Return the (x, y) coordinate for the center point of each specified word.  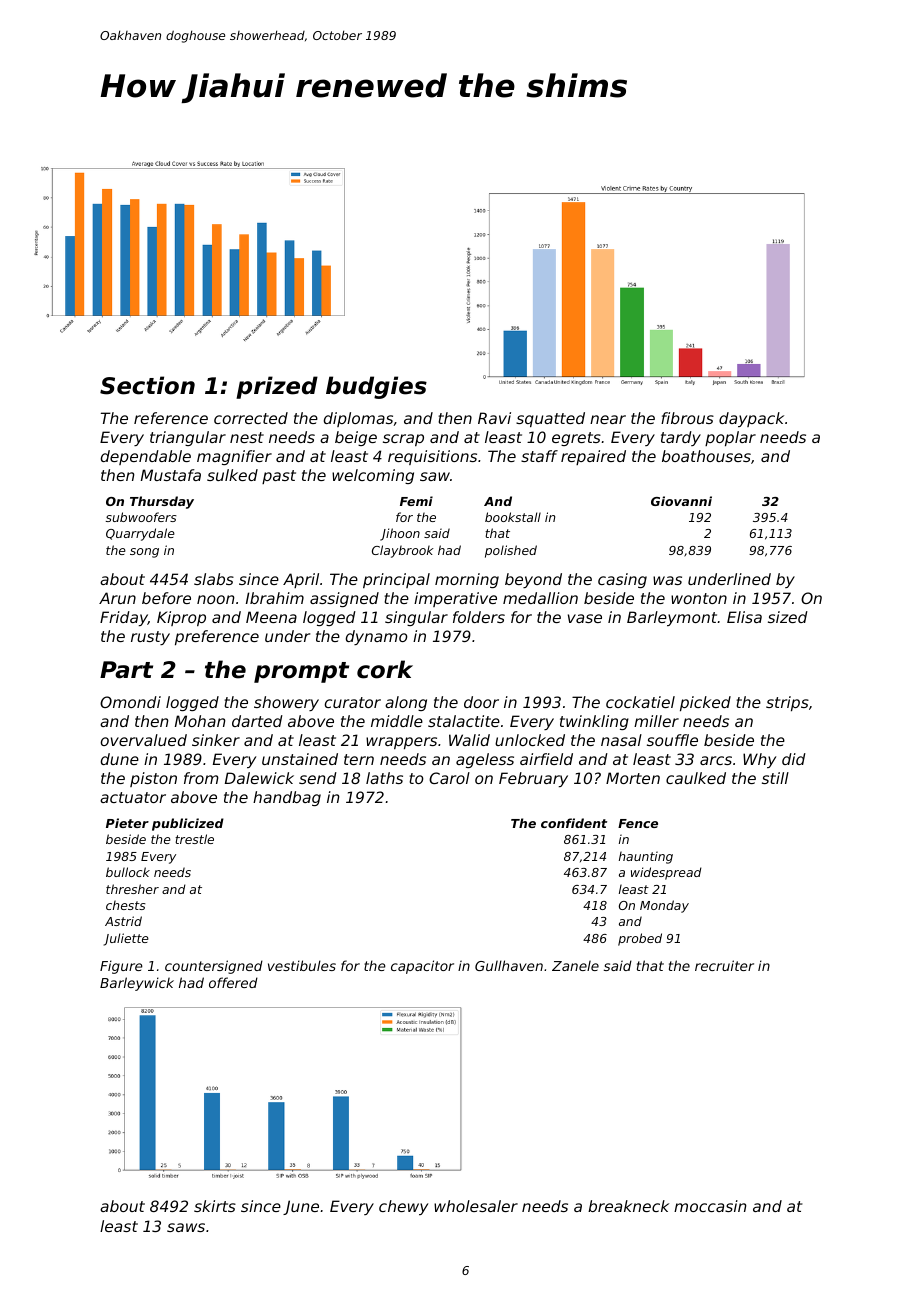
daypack (751, 419)
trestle (194, 839)
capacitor (422, 967)
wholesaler (476, 1206)
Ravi (494, 418)
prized (277, 387)
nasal (621, 740)
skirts (215, 1206)
